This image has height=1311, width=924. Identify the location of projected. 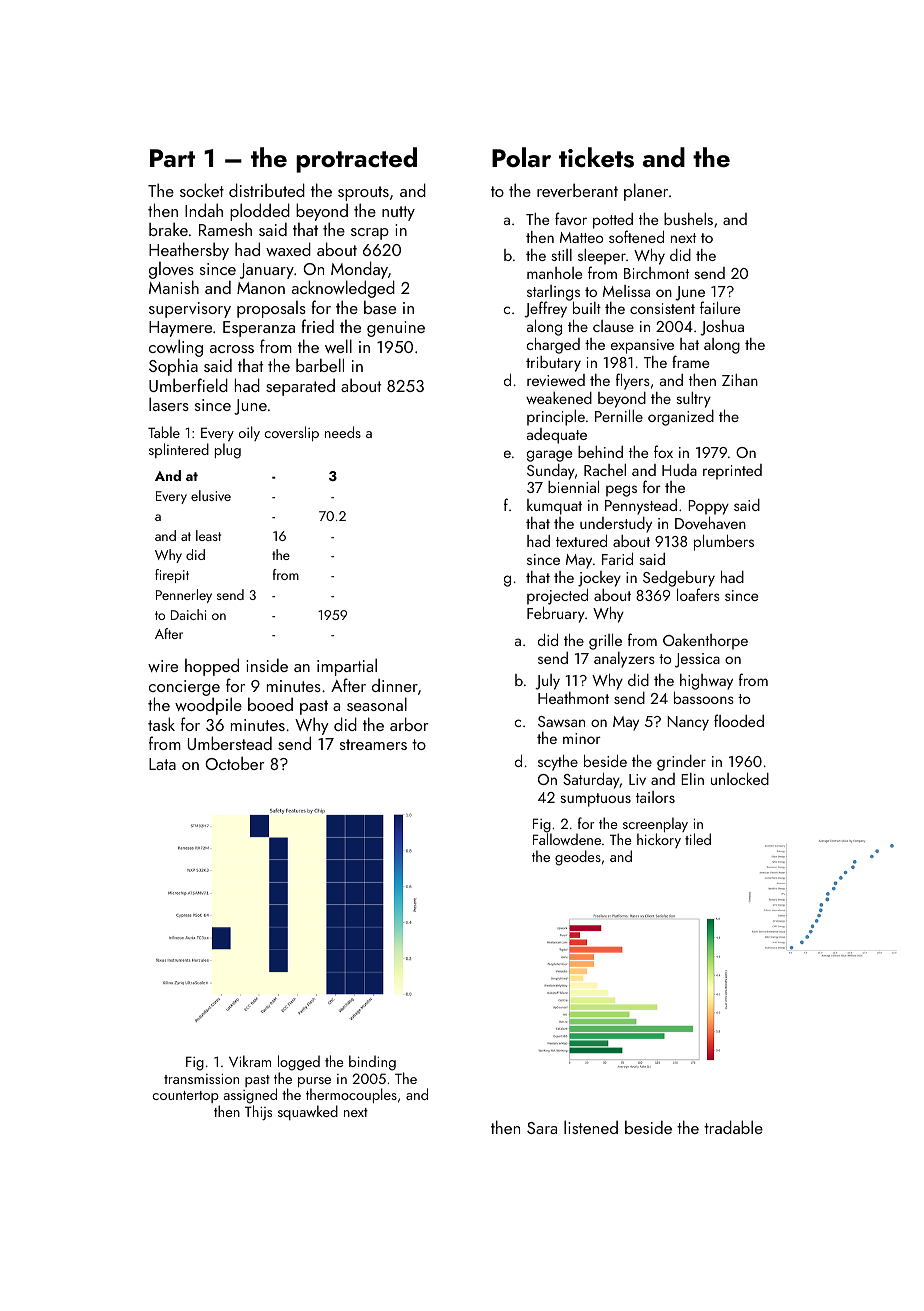
(557, 596).
